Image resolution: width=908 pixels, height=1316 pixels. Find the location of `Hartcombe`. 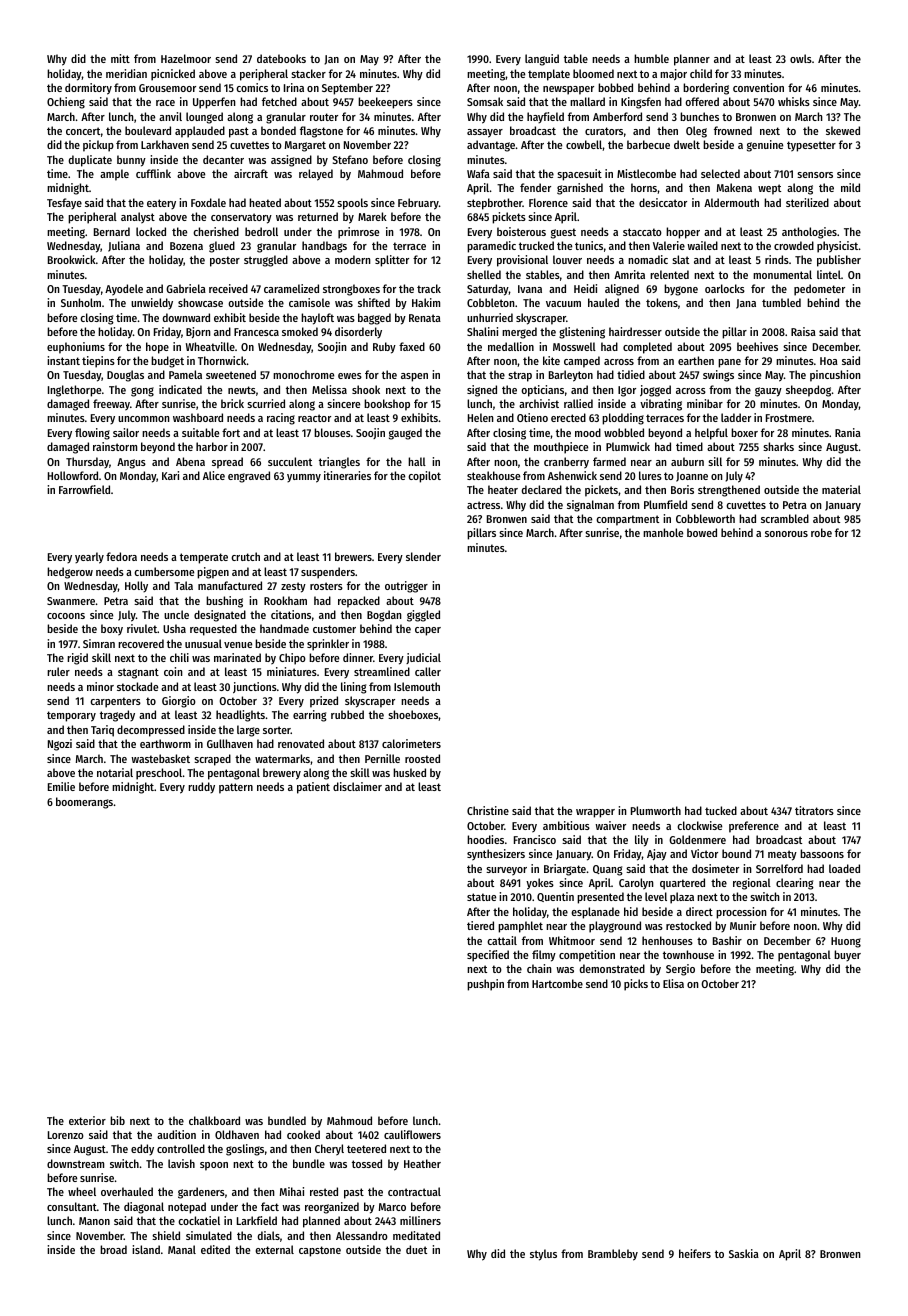

Hartcombe is located at coordinates (557, 983).
